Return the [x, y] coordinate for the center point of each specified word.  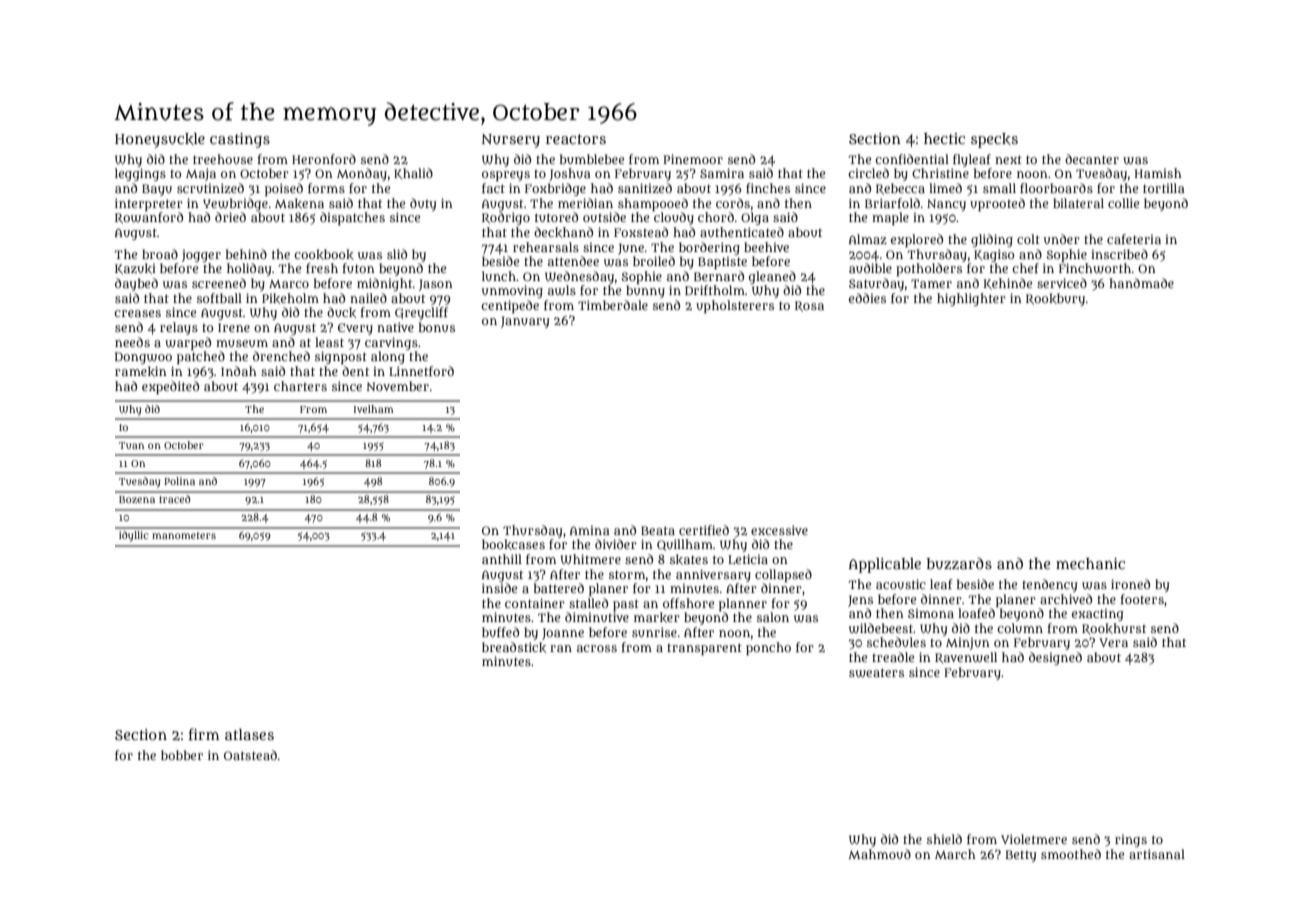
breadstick [514, 647]
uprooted [997, 204]
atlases [249, 734]
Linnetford [421, 371]
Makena [299, 203]
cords [733, 203]
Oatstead [250, 755]
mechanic [1090, 563]
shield [944, 839]
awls [562, 290]
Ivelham [374, 409]
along [388, 357]
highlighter [971, 299]
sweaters [876, 673]
